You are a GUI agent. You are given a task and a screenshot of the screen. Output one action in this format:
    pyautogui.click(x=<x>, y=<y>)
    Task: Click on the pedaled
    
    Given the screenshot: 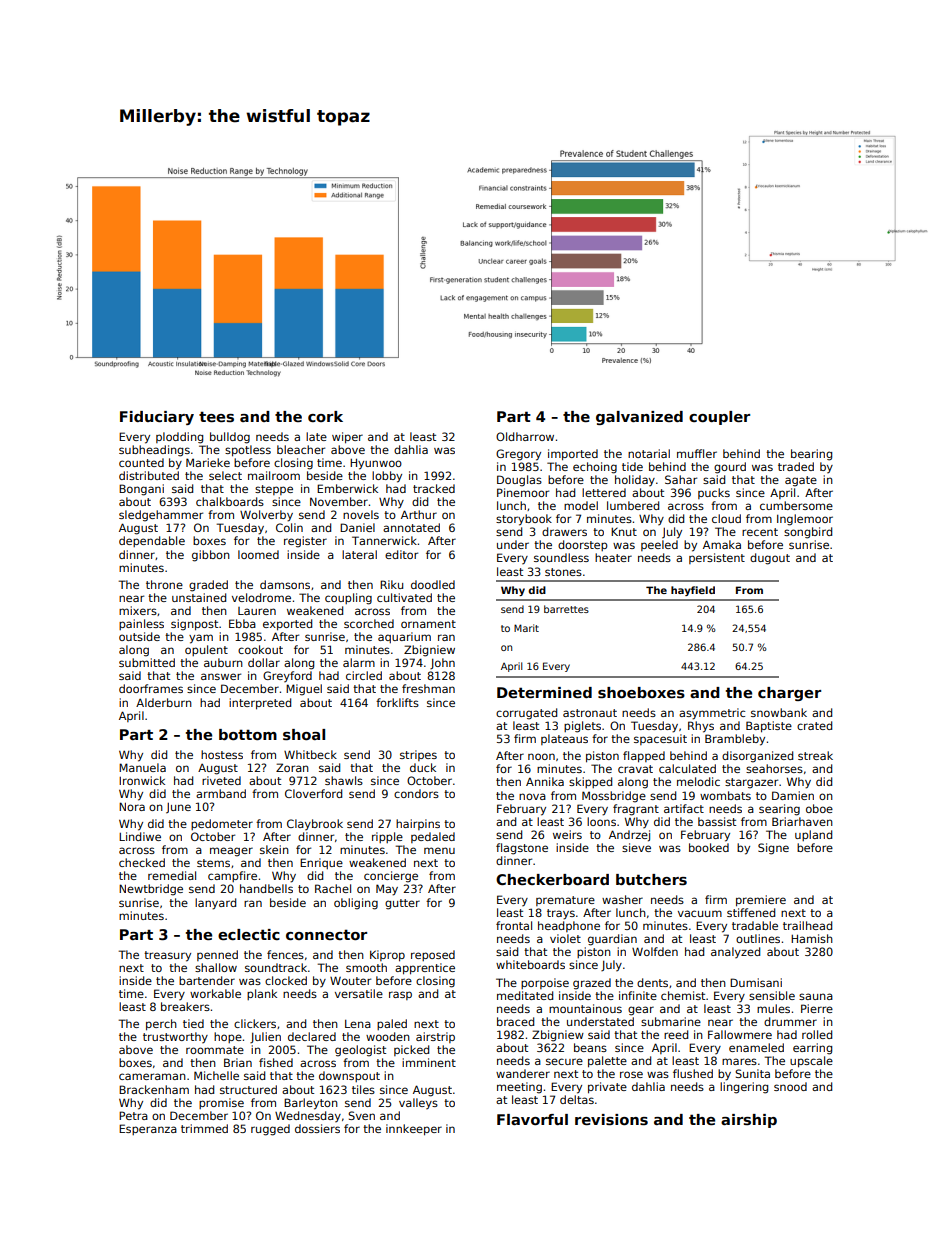 What is the action you would take?
    pyautogui.click(x=433, y=837)
